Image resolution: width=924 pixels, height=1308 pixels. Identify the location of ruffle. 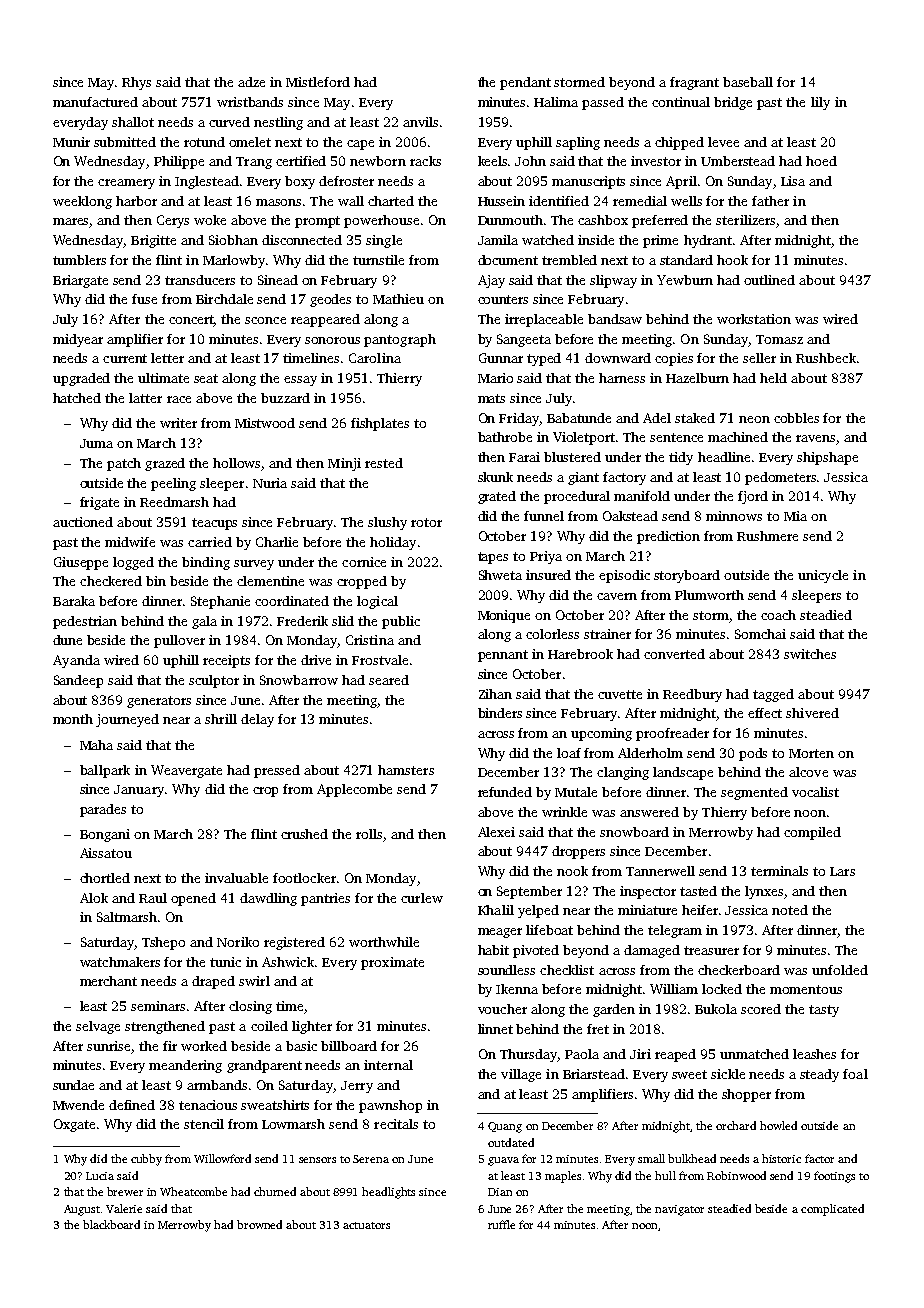
(501, 1224).
